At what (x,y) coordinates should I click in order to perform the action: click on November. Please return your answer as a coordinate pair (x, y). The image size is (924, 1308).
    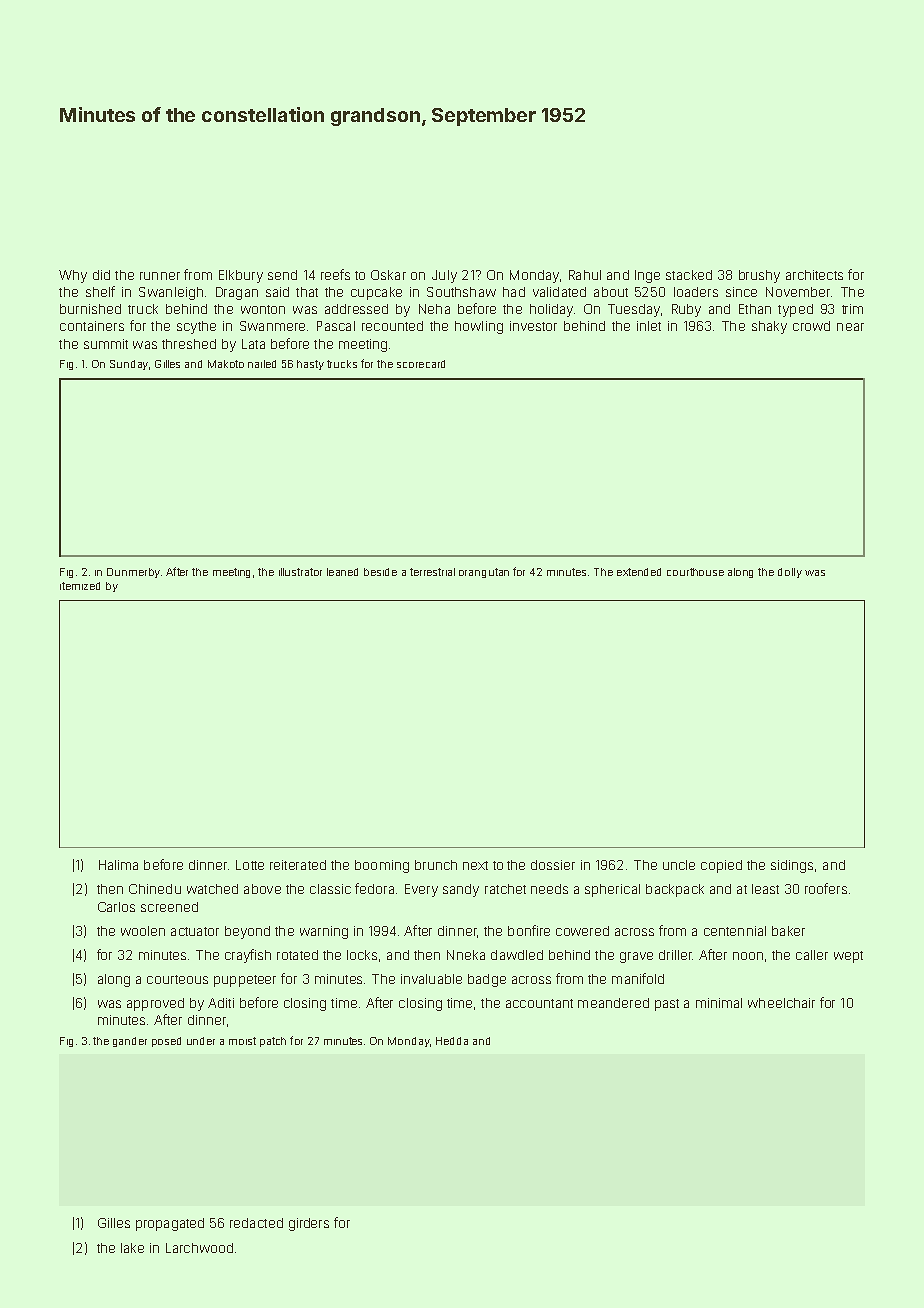
    Looking at the image, I should click on (798, 292).
